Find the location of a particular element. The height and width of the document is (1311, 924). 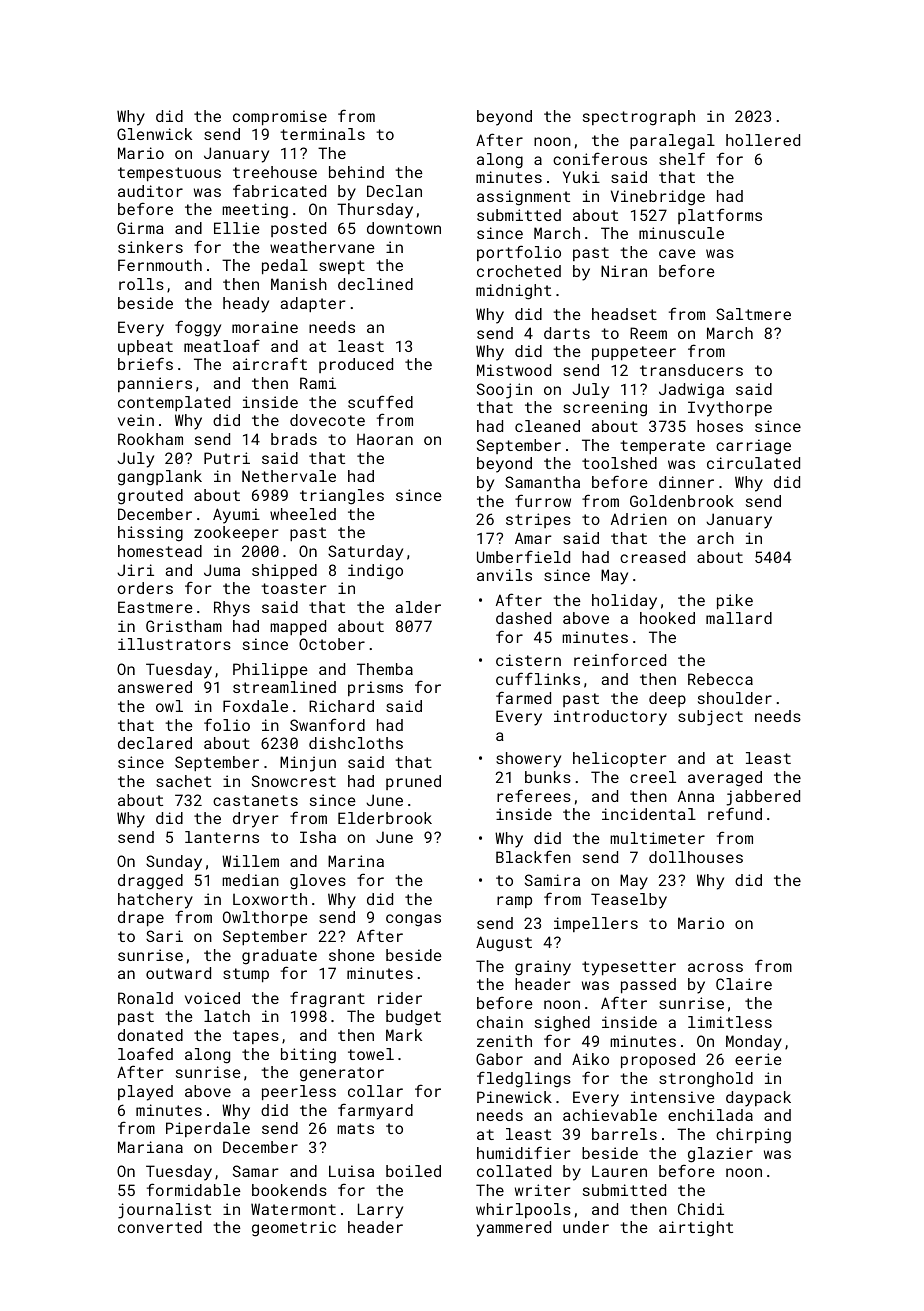

typesetter is located at coordinates (629, 968).
